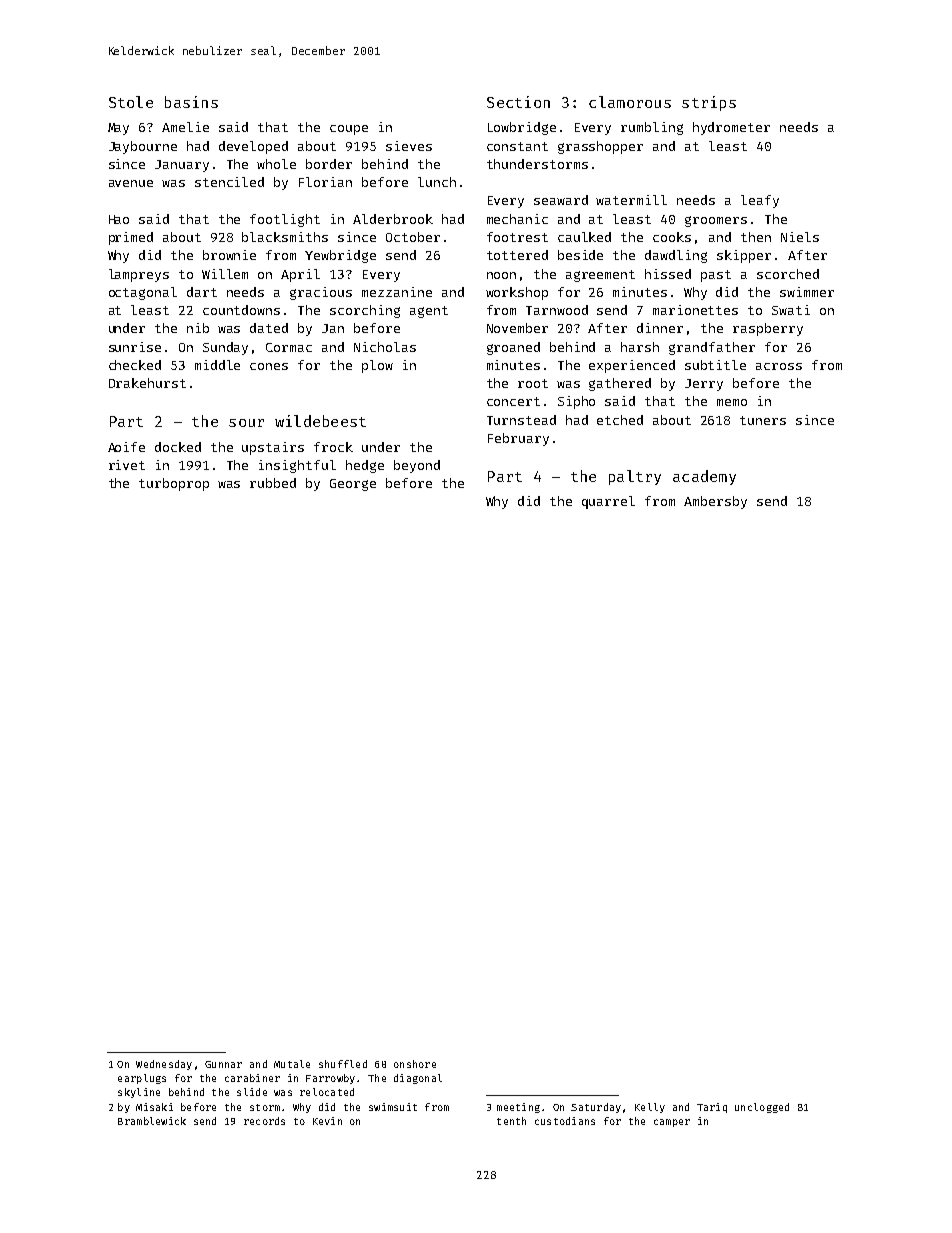  I want to click on Jerry, so click(704, 385).
